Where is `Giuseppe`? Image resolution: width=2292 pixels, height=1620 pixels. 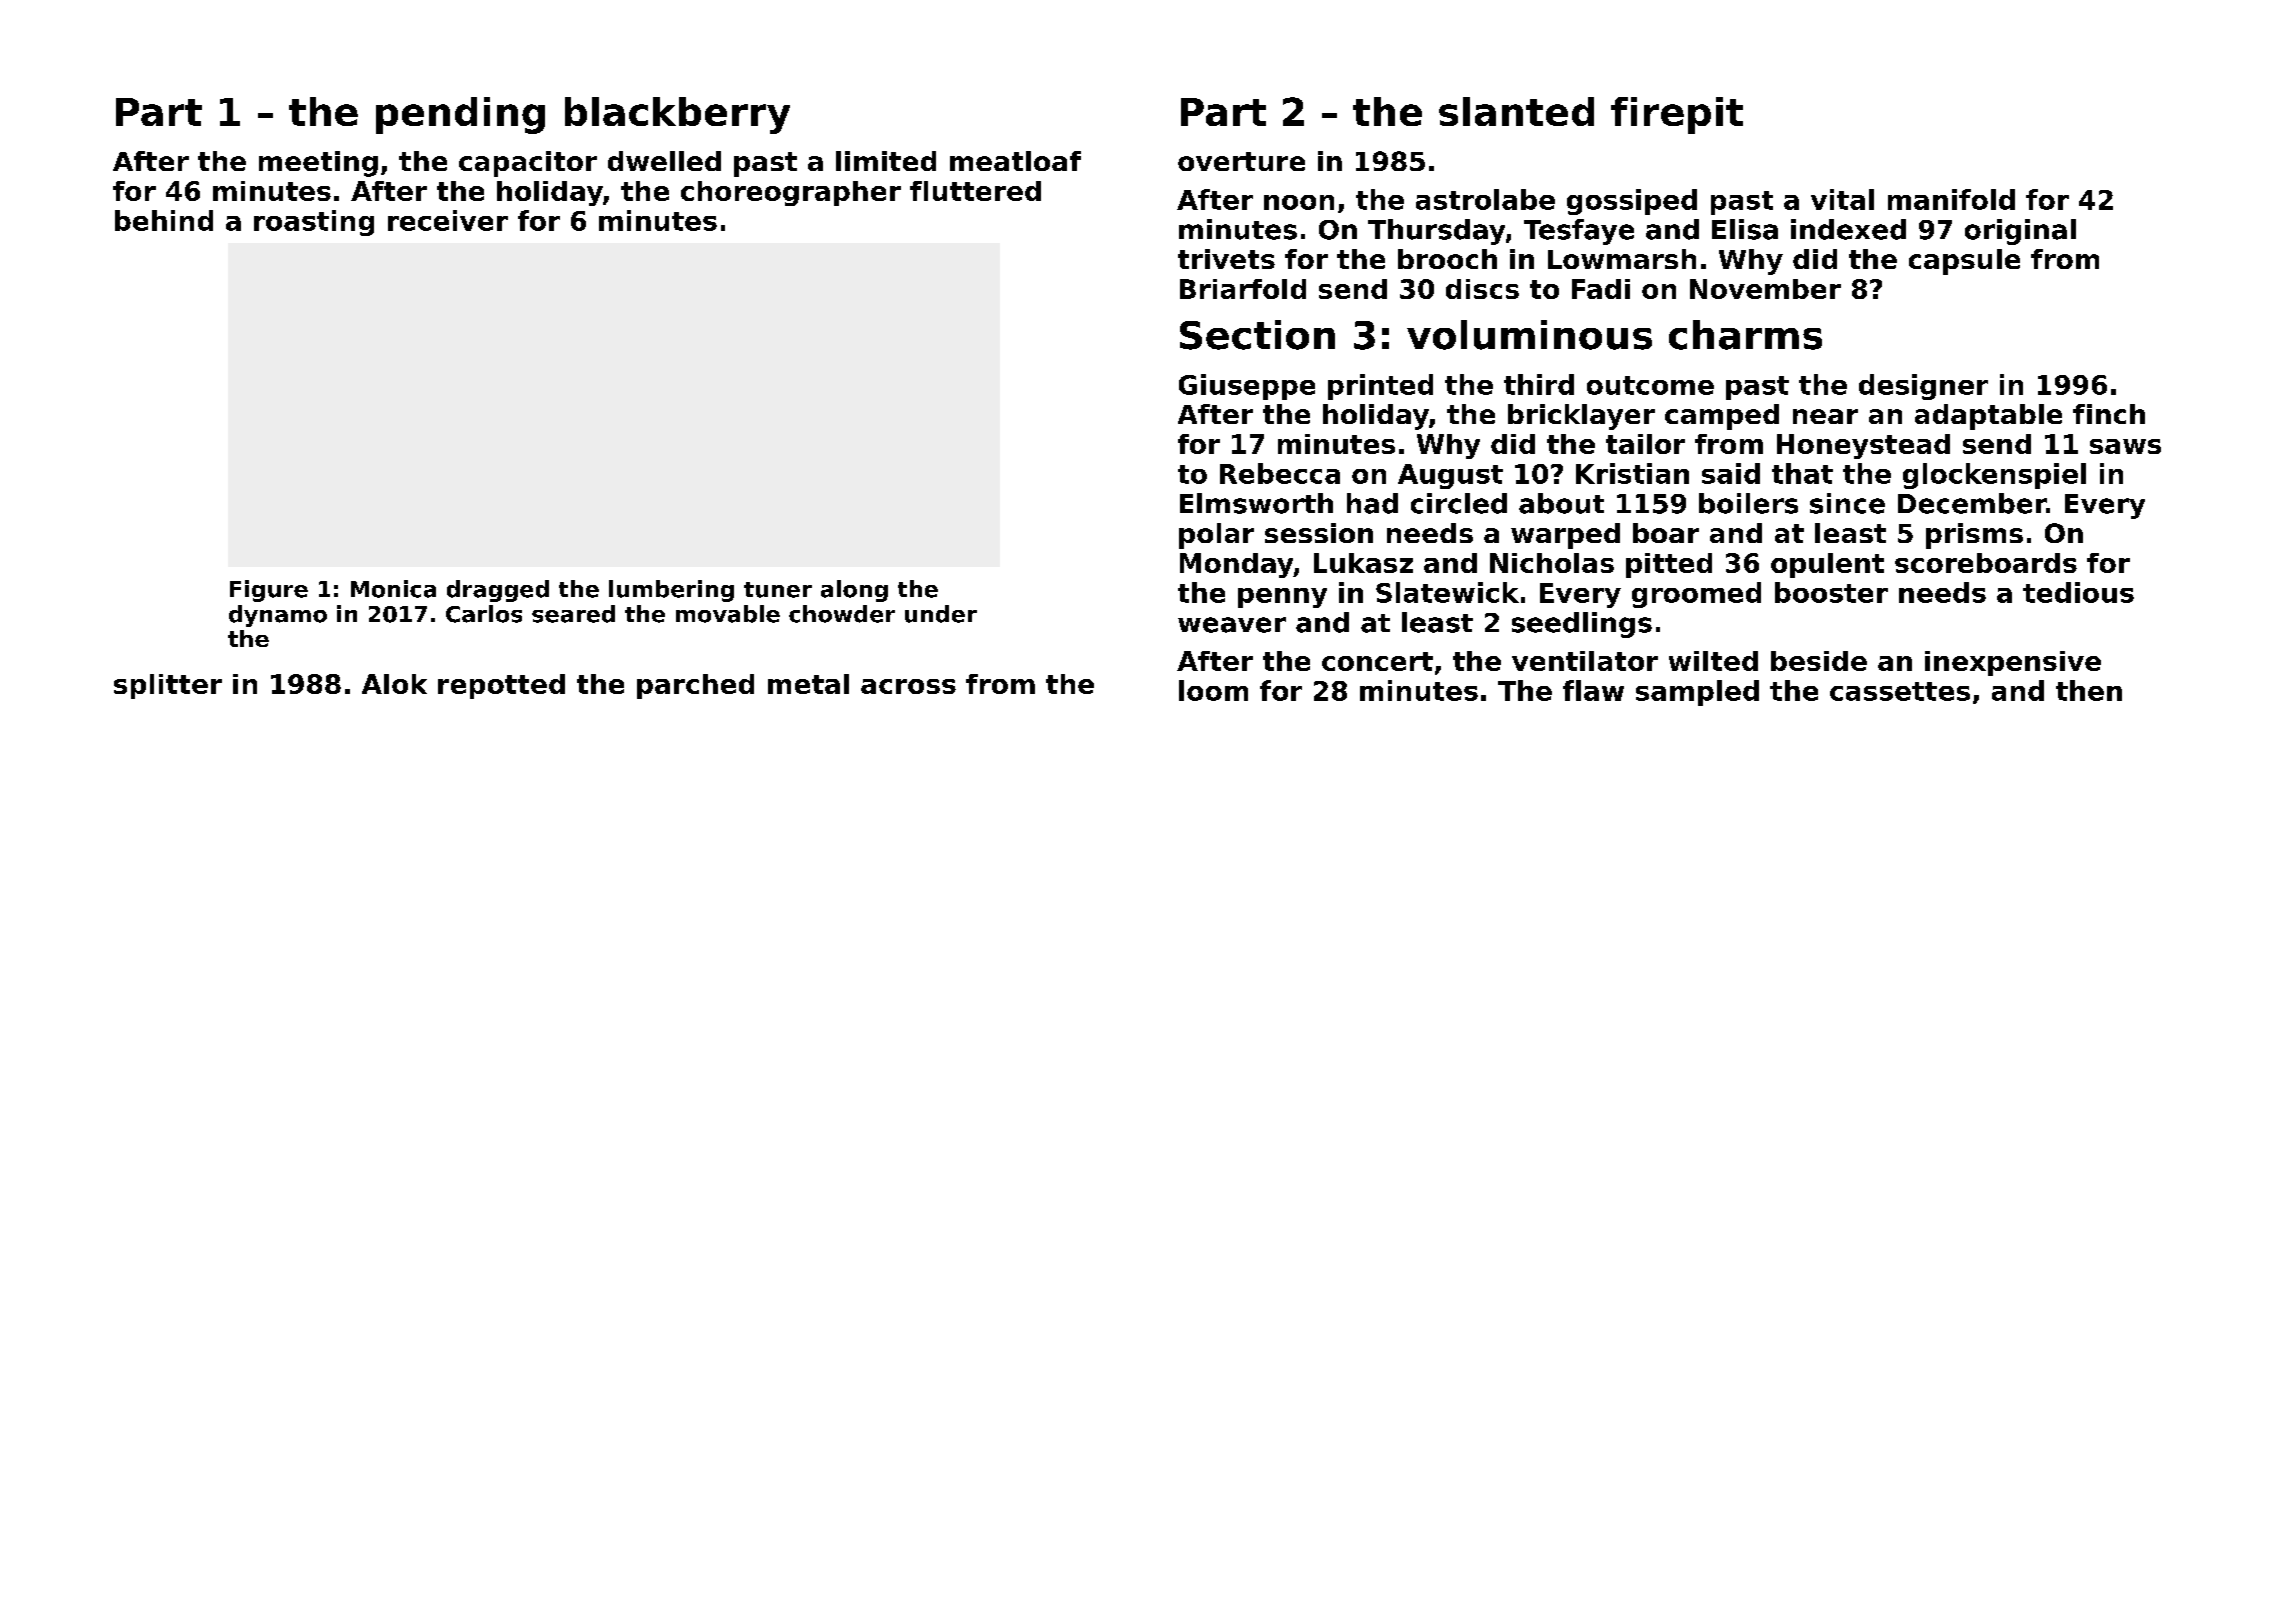
Giuseppe is located at coordinates (1247, 387).
